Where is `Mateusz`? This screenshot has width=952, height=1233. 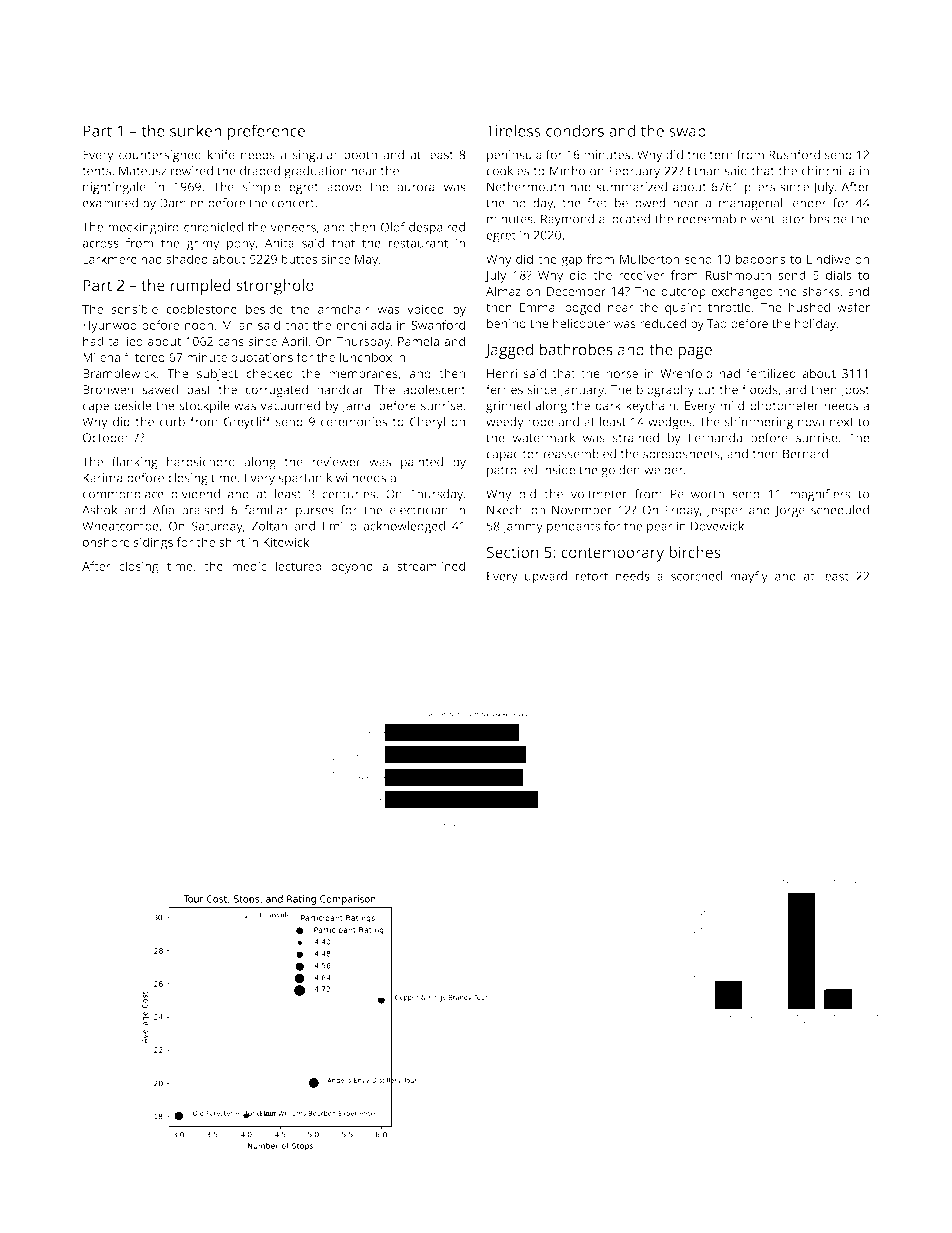
Mateusz is located at coordinates (143, 171).
